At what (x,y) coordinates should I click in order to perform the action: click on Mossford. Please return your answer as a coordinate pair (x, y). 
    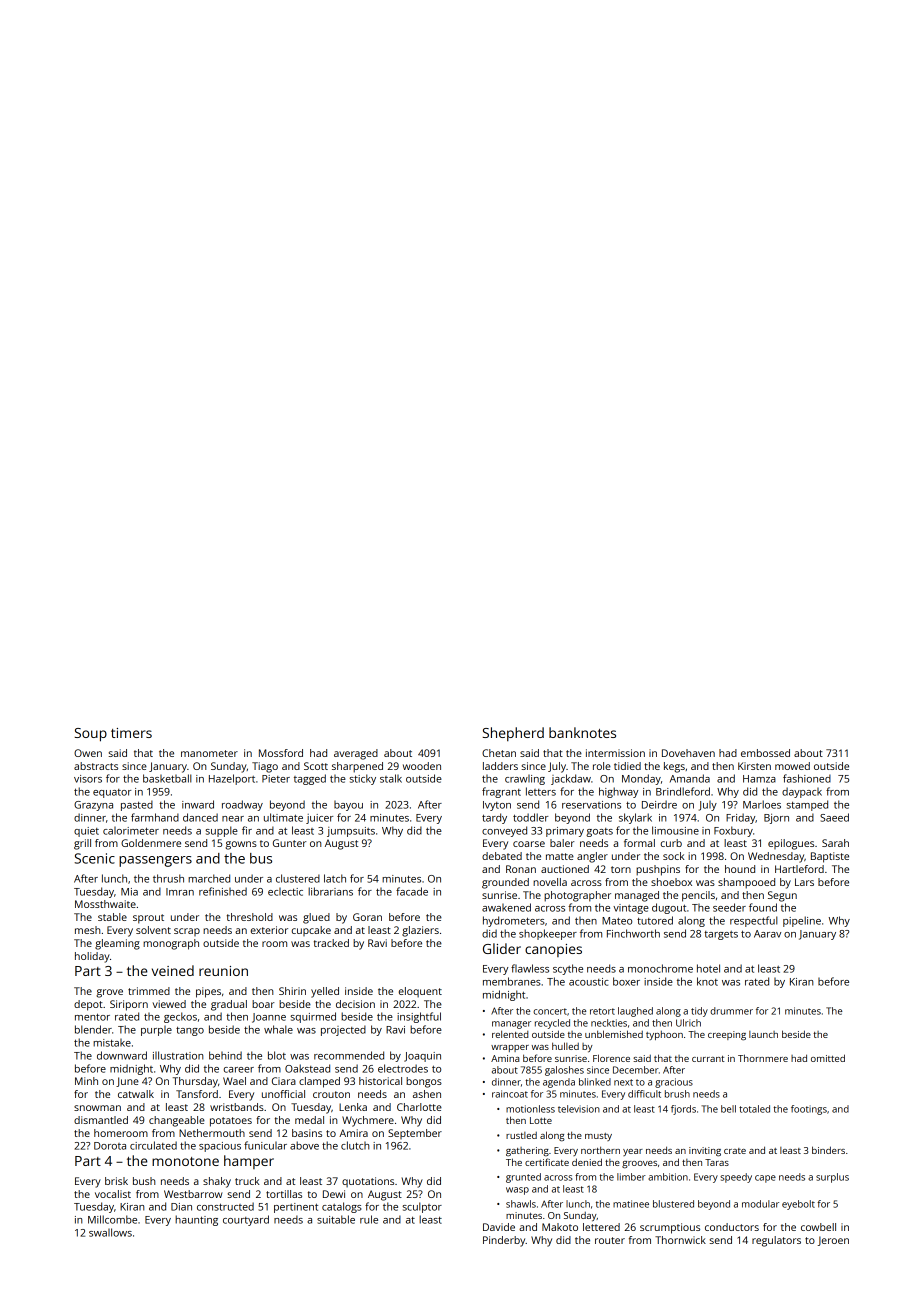
    Looking at the image, I should click on (281, 753).
